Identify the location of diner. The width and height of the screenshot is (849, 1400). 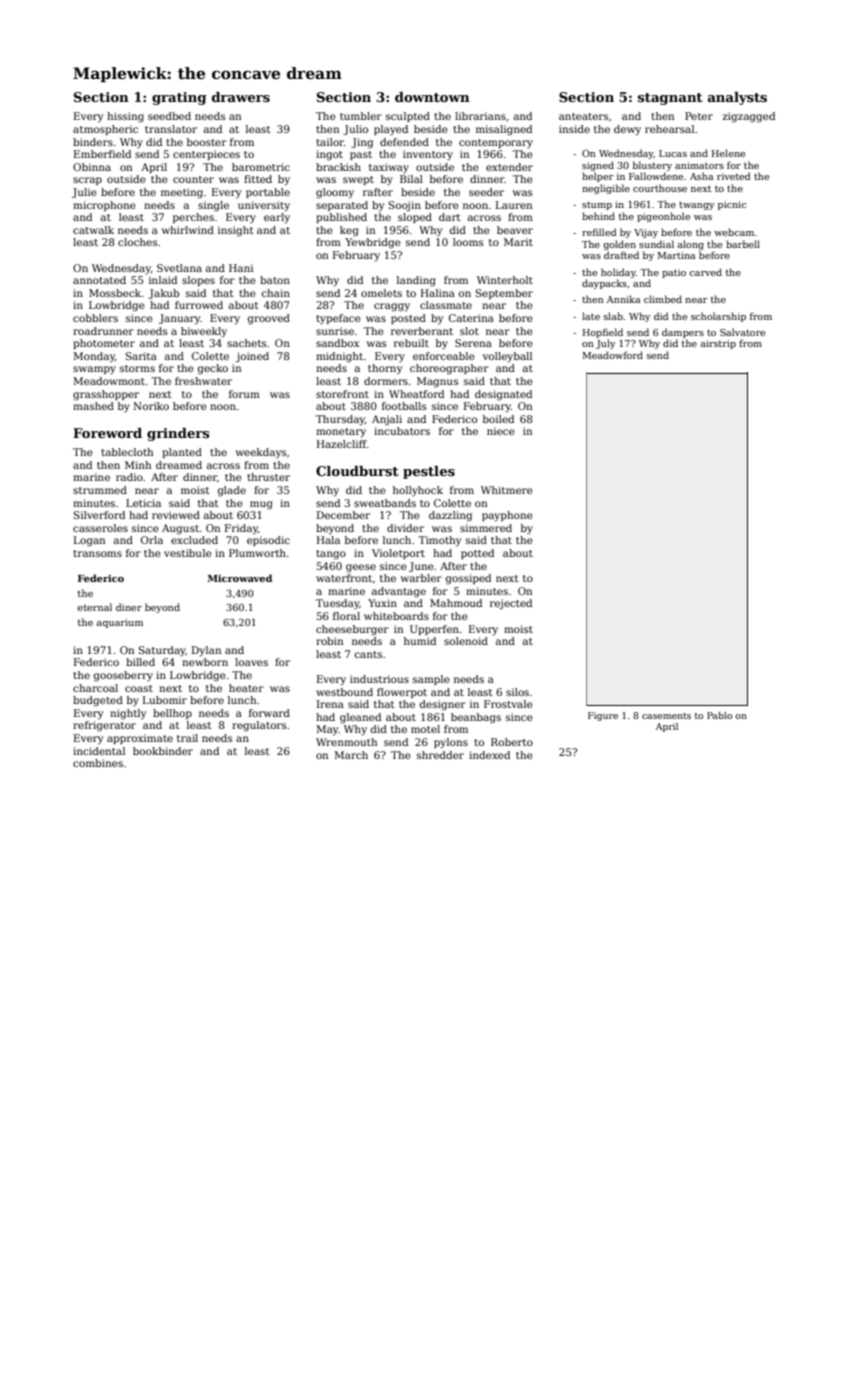
(129, 607).
